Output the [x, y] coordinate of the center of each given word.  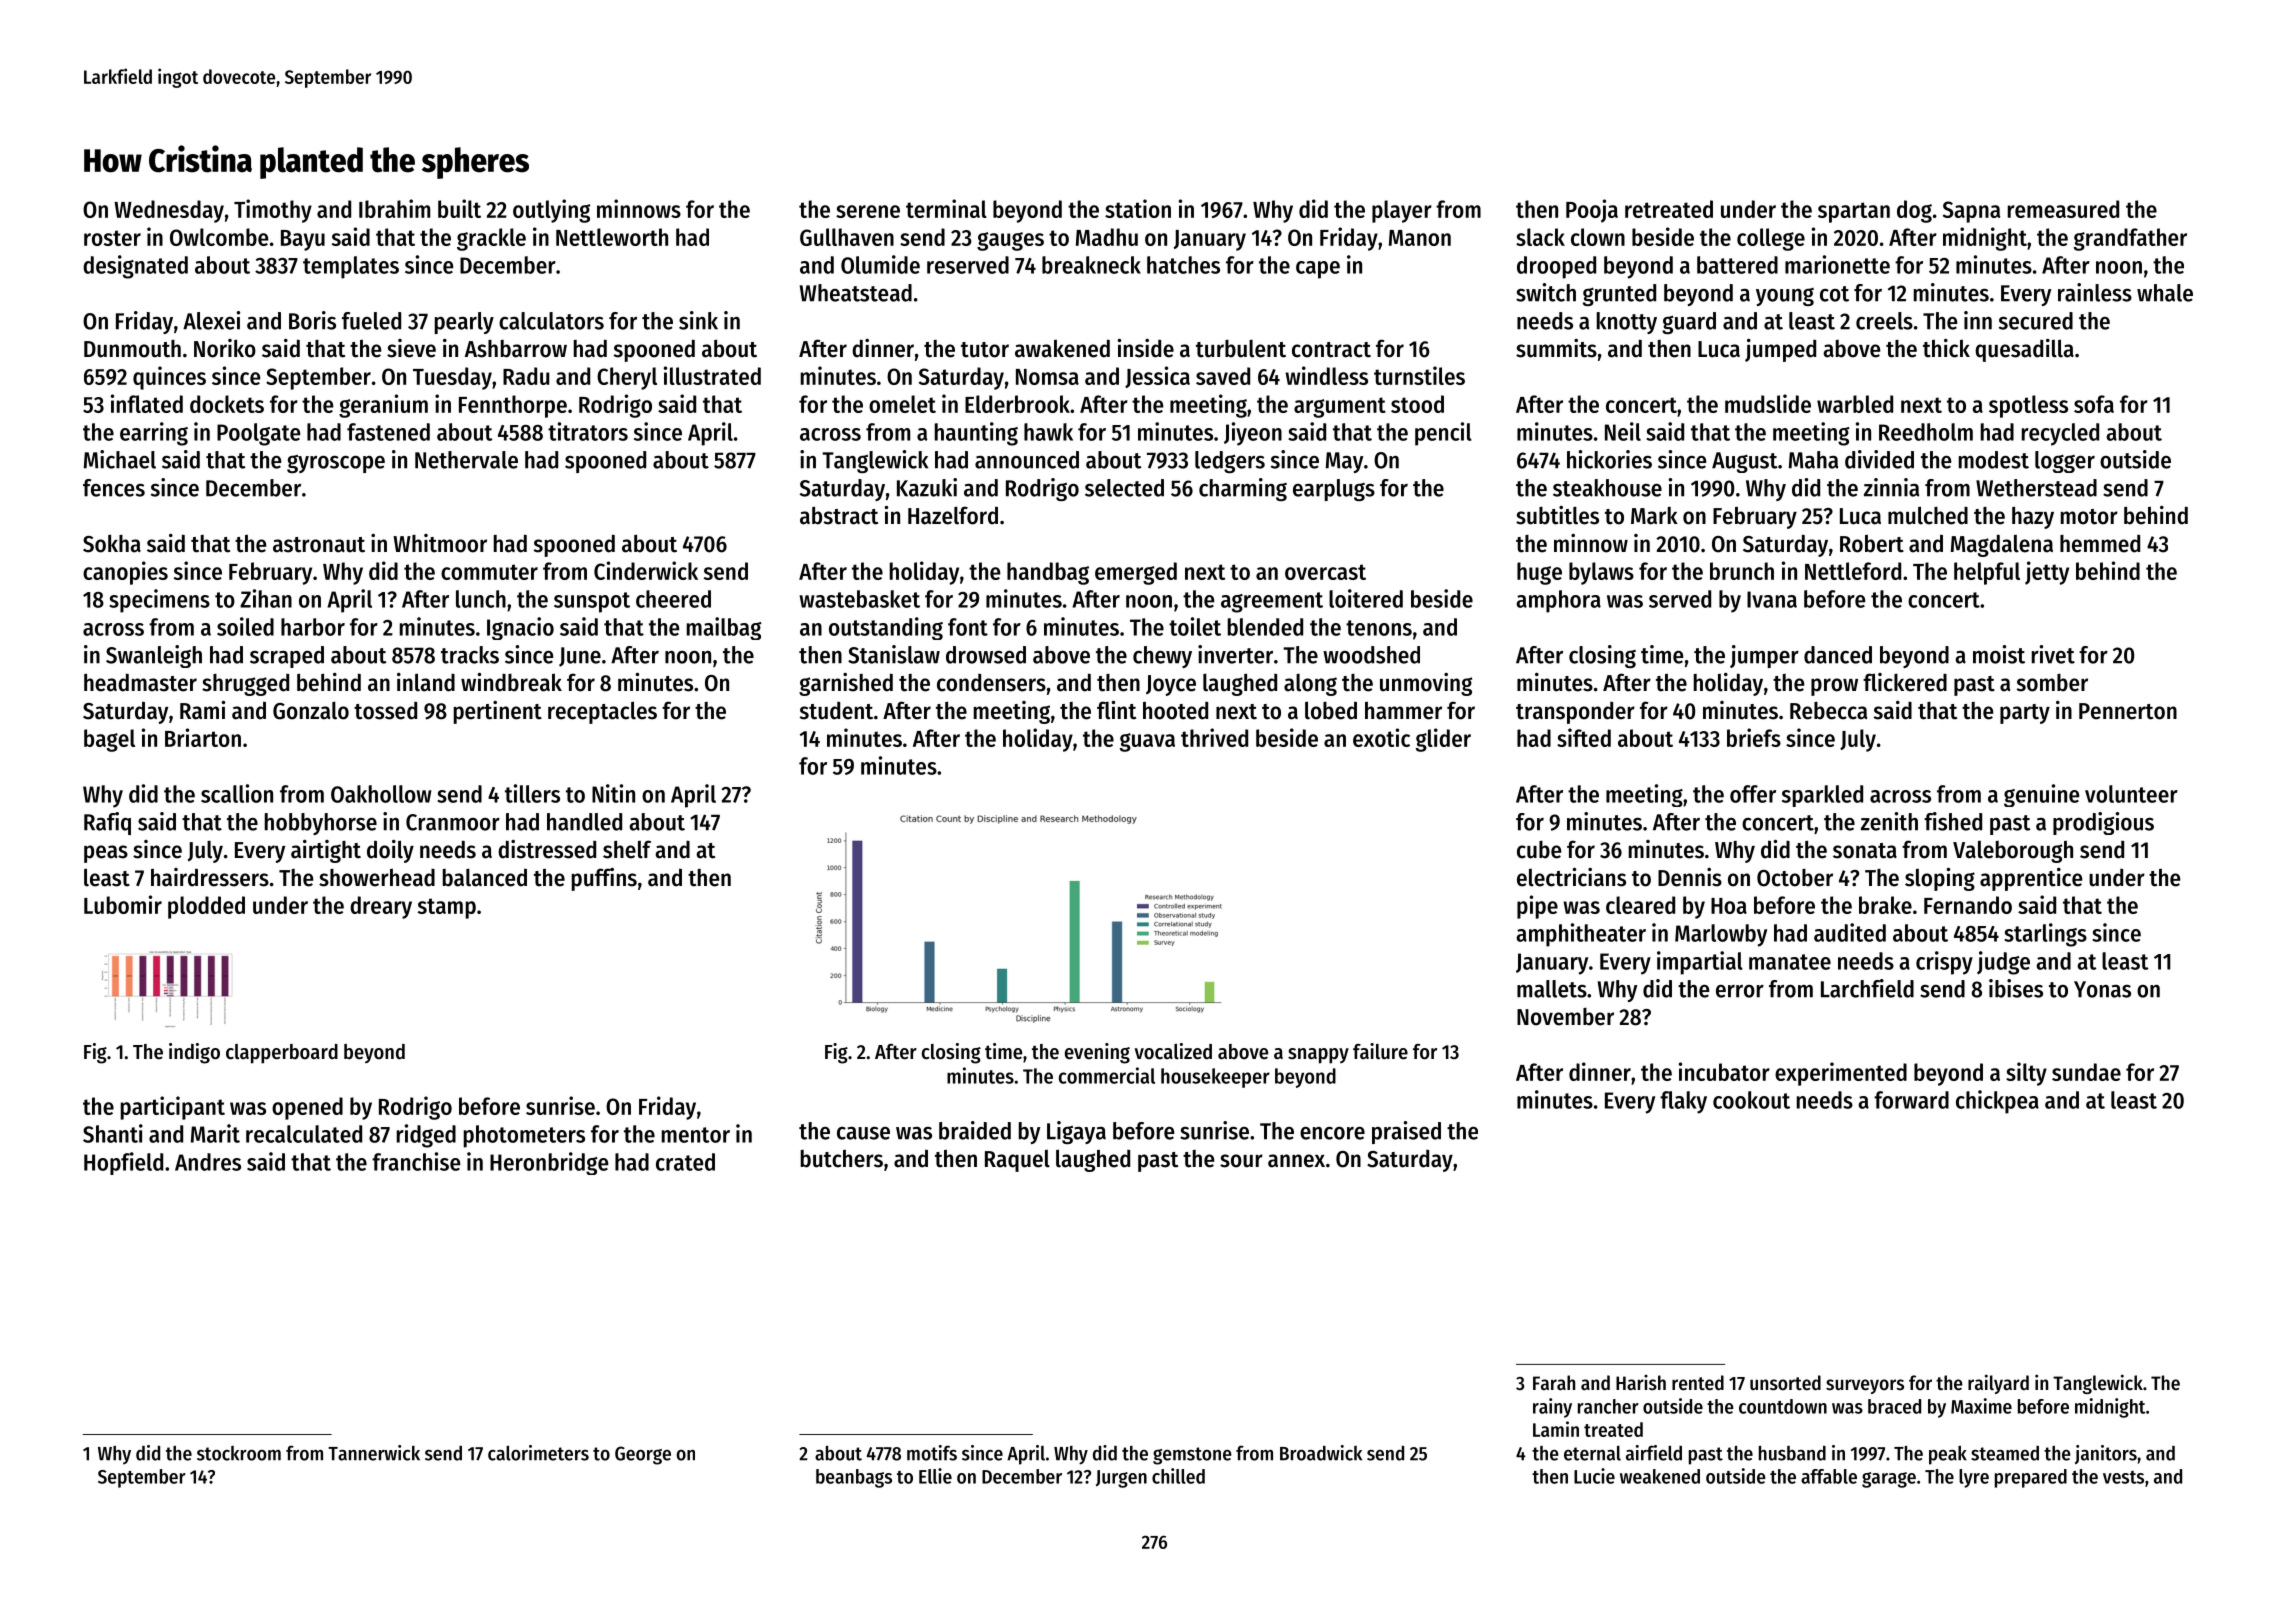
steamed [2005, 1453]
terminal [946, 208]
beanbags [854, 1478]
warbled [1855, 404]
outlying [551, 211]
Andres [208, 1162]
